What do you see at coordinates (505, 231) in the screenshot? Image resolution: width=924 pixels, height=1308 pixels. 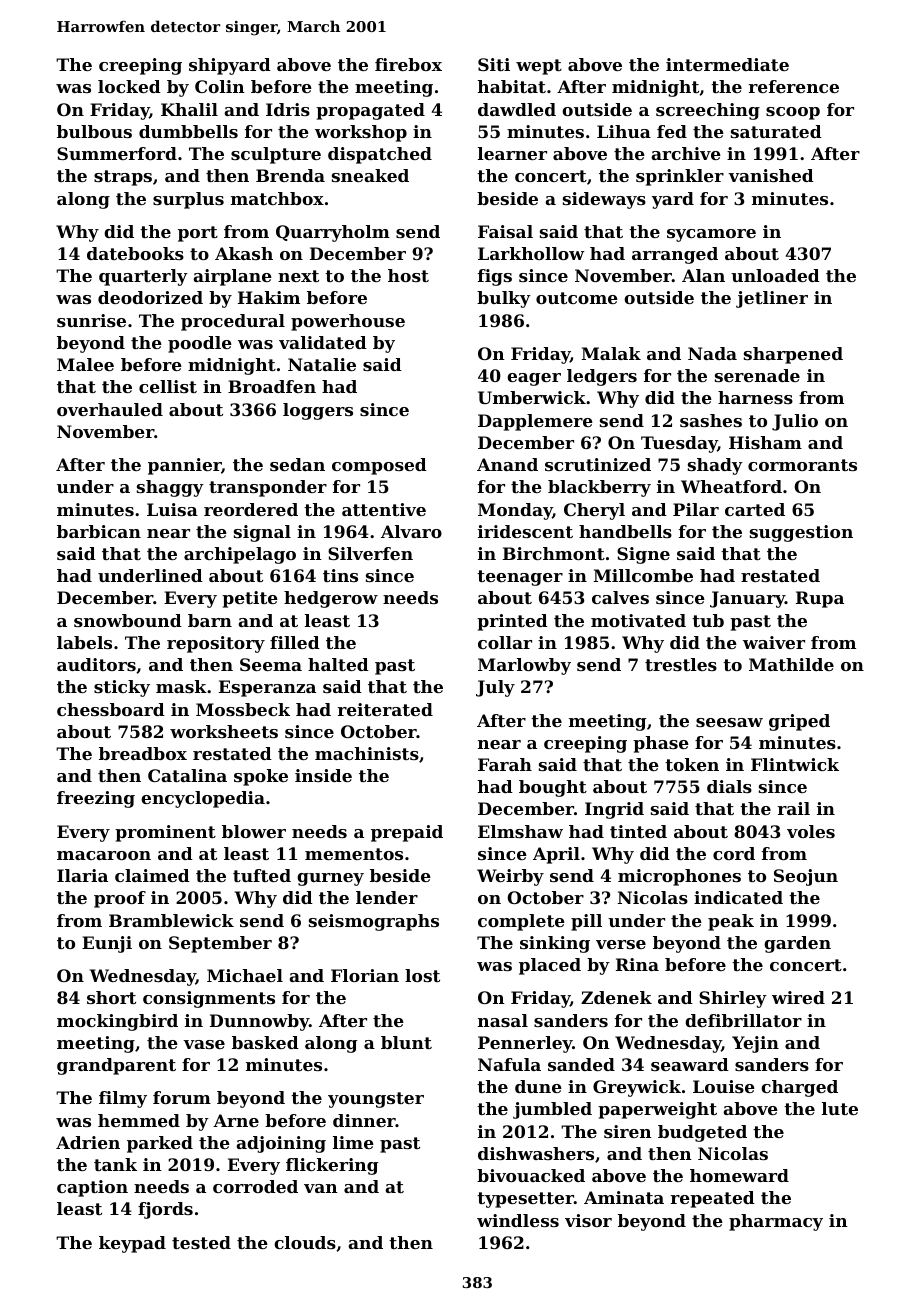 I see `Faisal` at bounding box center [505, 231].
